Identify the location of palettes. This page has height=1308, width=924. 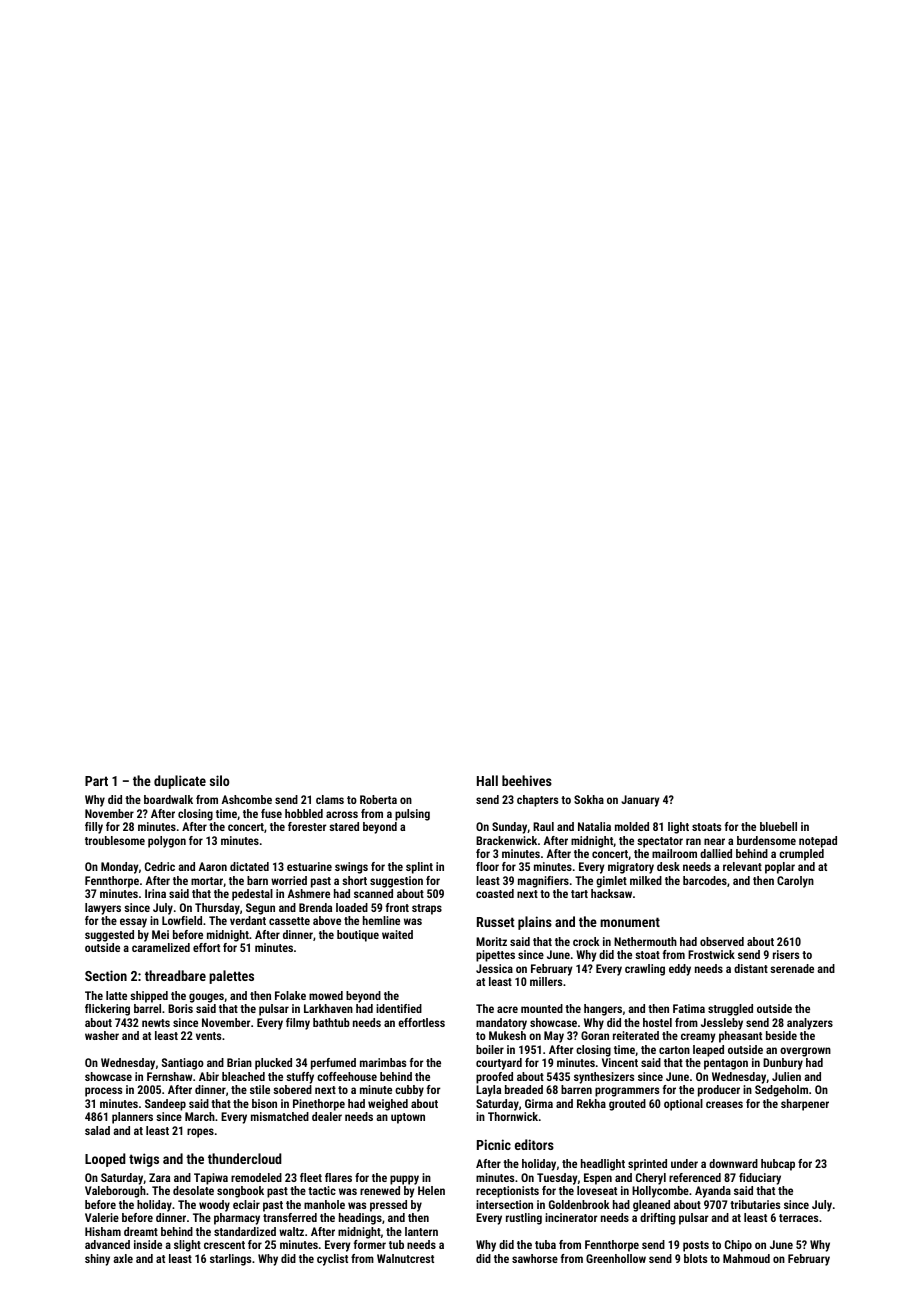
(231, 977).
